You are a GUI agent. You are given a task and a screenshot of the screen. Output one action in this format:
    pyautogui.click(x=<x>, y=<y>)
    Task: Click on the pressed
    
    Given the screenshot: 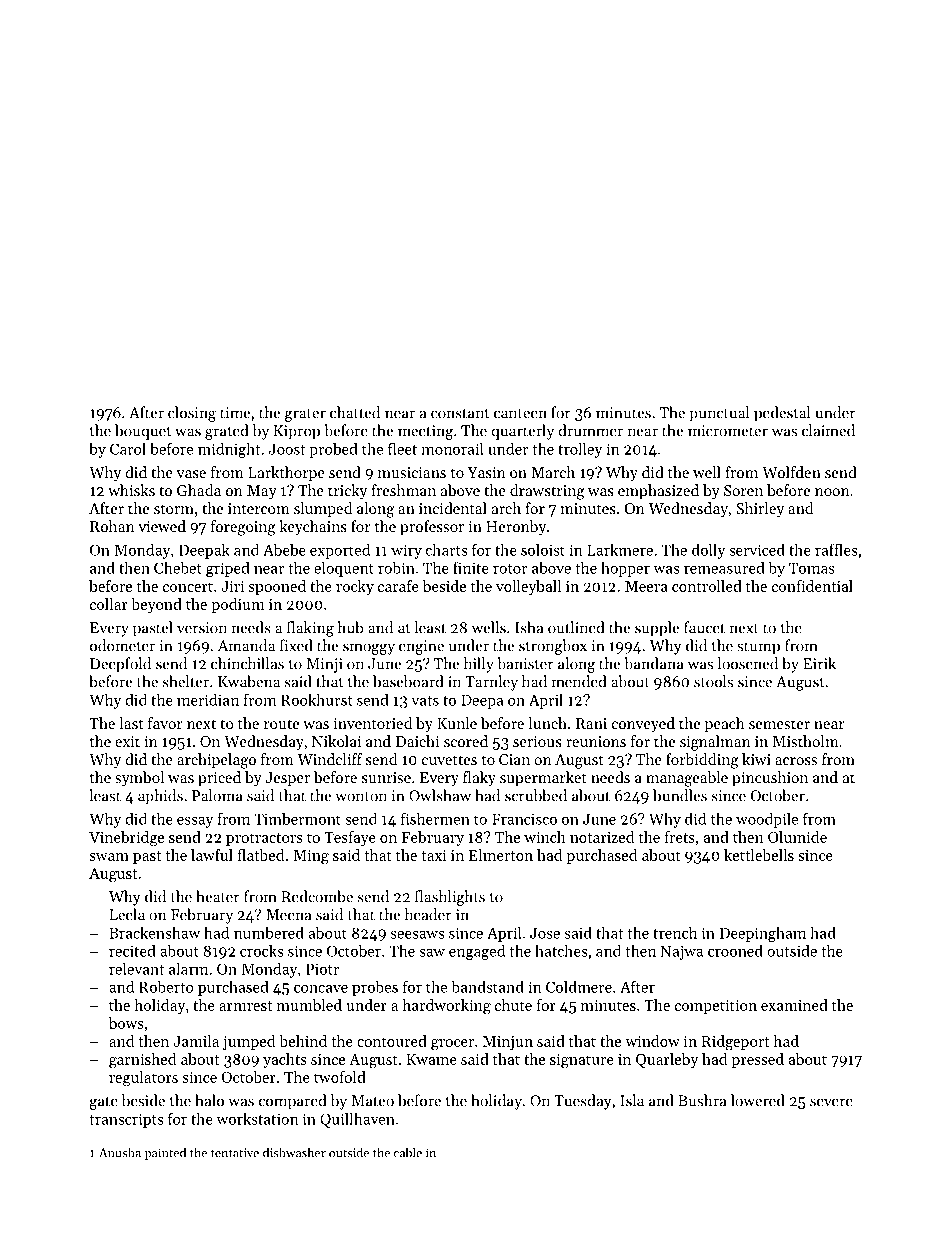 What is the action you would take?
    pyautogui.click(x=758, y=1060)
